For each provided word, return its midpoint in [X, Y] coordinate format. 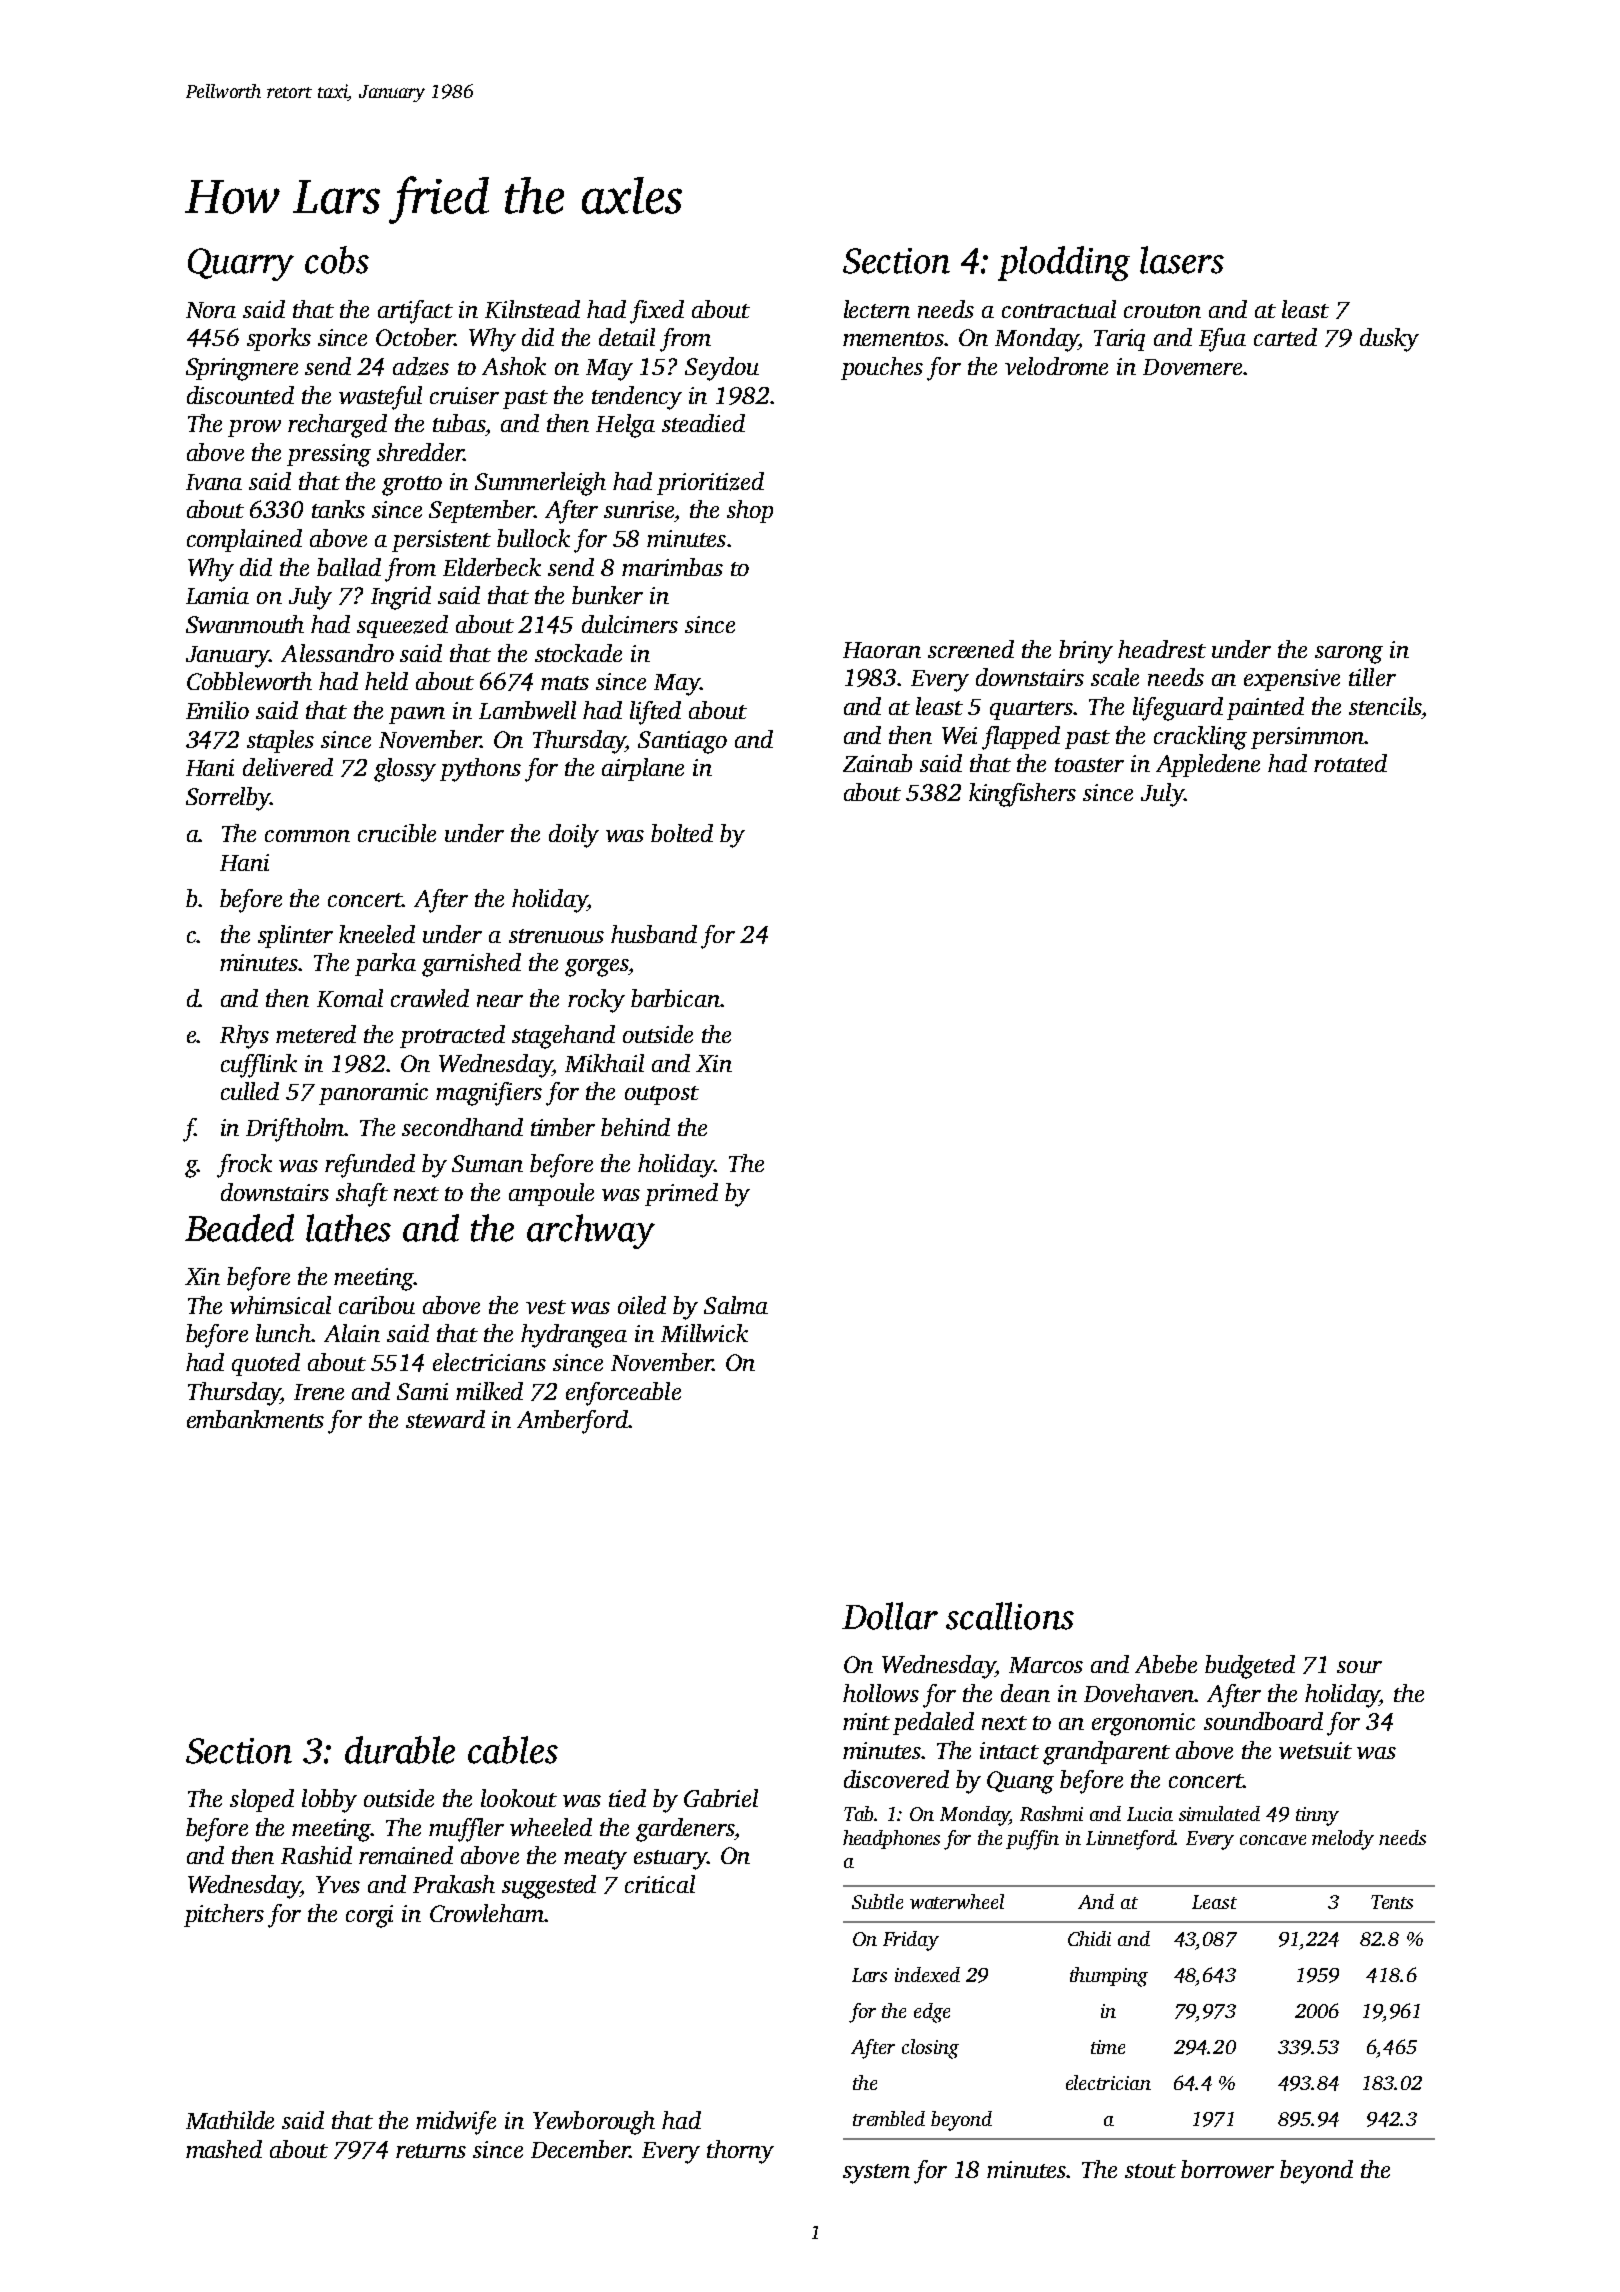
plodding [1064, 263]
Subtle [877, 1901]
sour [1359, 1667]
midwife [456, 2123]
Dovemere [1192, 367]
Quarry [241, 264]
